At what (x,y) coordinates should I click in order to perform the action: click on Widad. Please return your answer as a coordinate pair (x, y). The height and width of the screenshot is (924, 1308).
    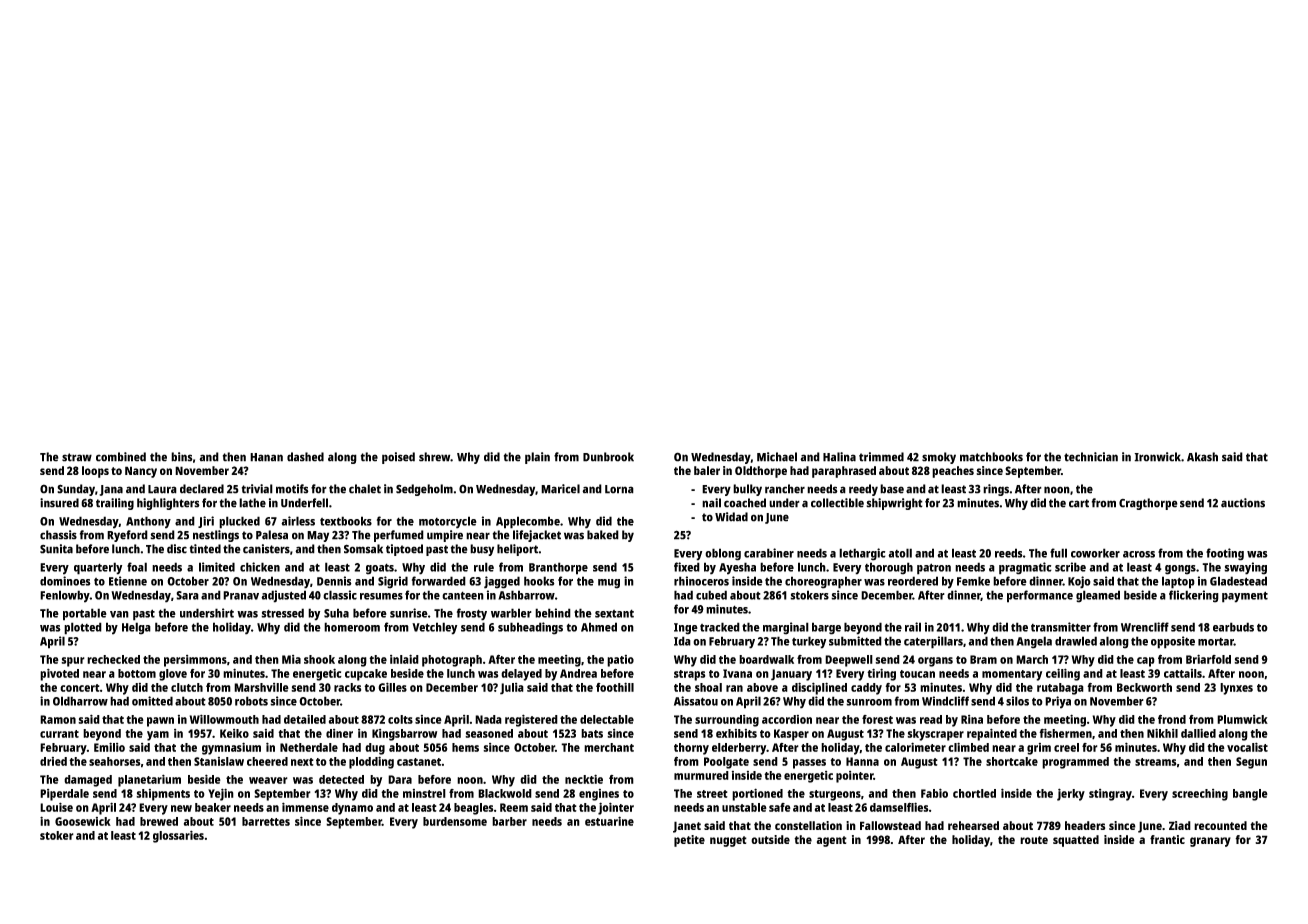
    Looking at the image, I should click on (731, 517).
